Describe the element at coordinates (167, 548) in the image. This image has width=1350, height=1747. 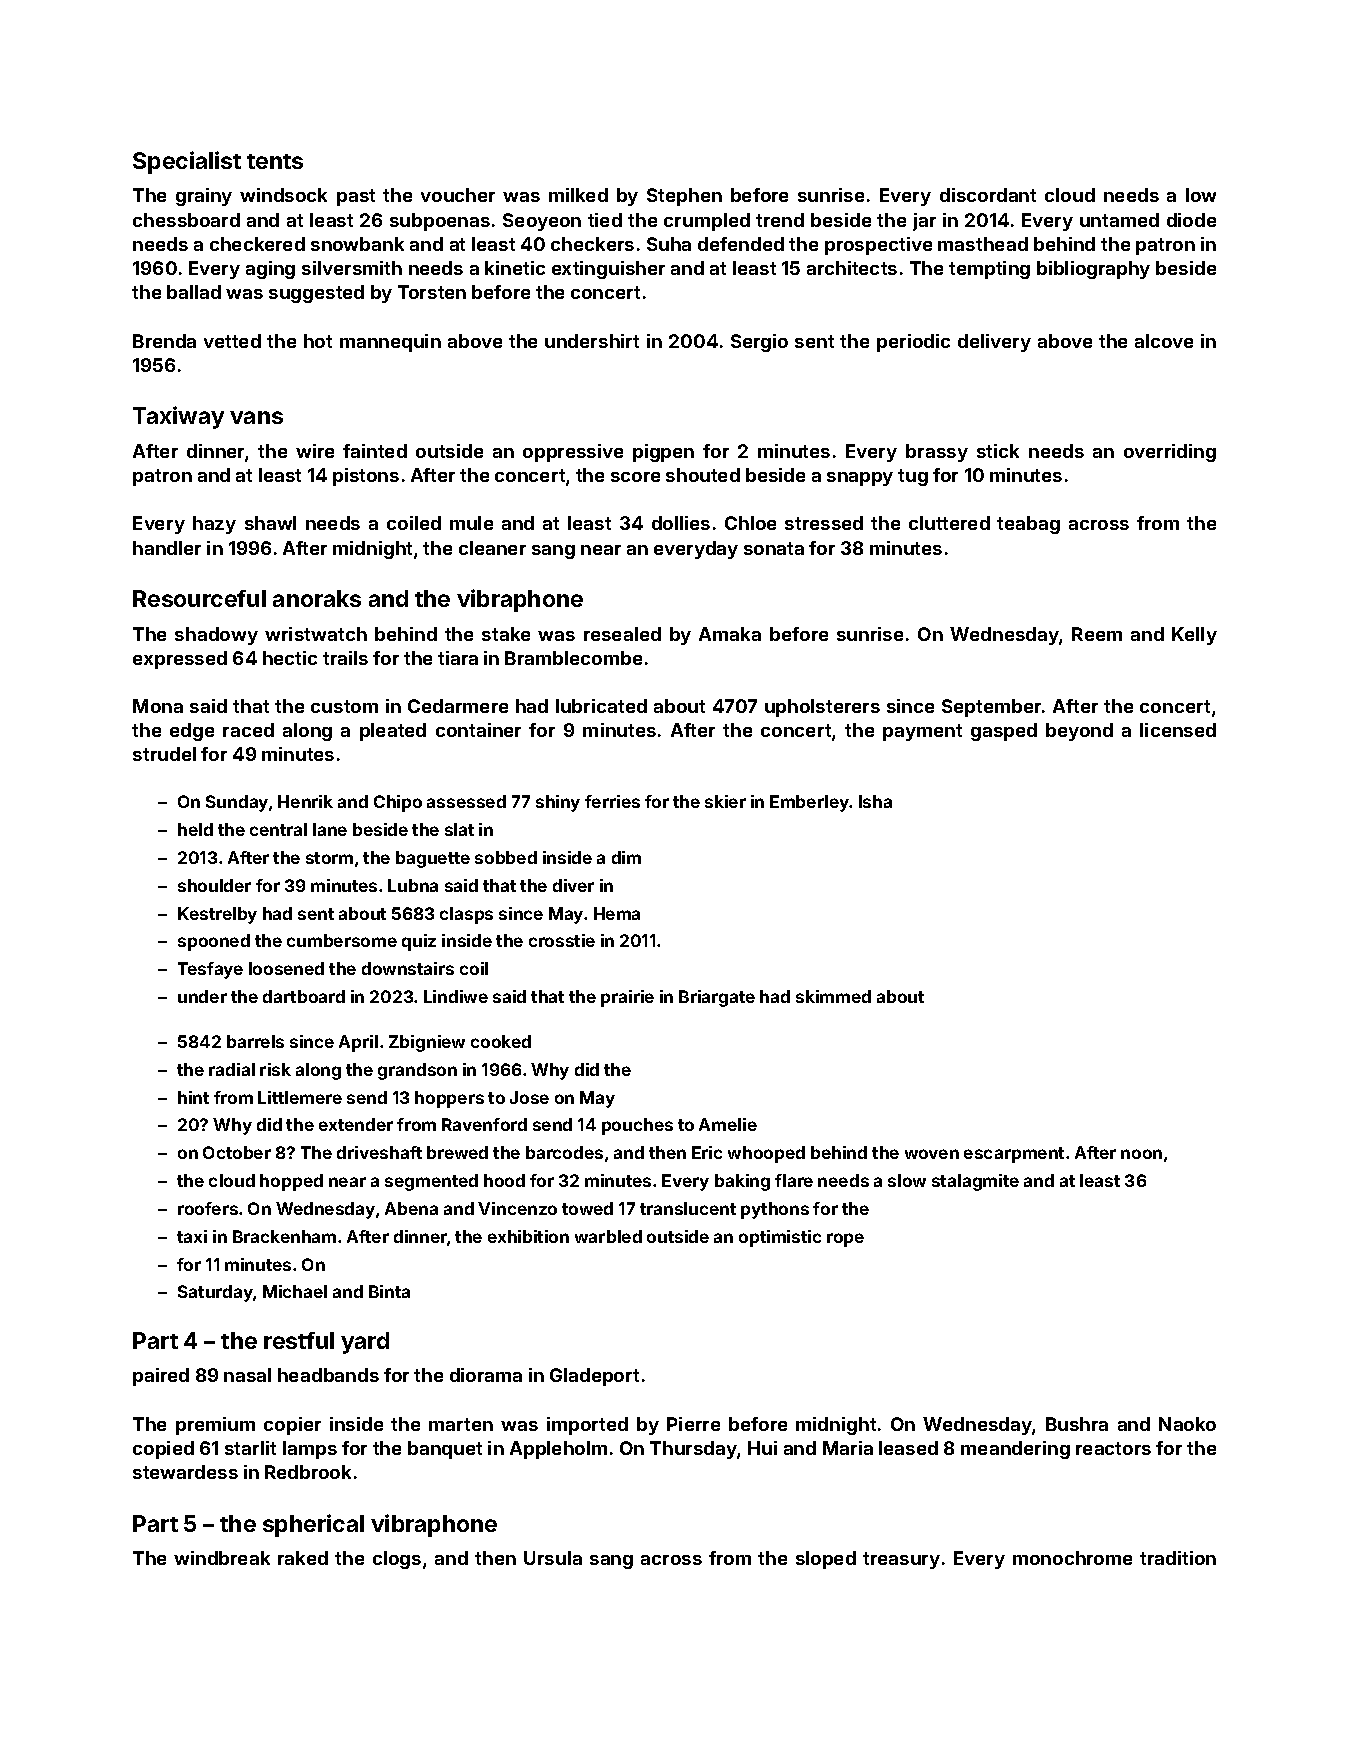
I see `handler` at that location.
